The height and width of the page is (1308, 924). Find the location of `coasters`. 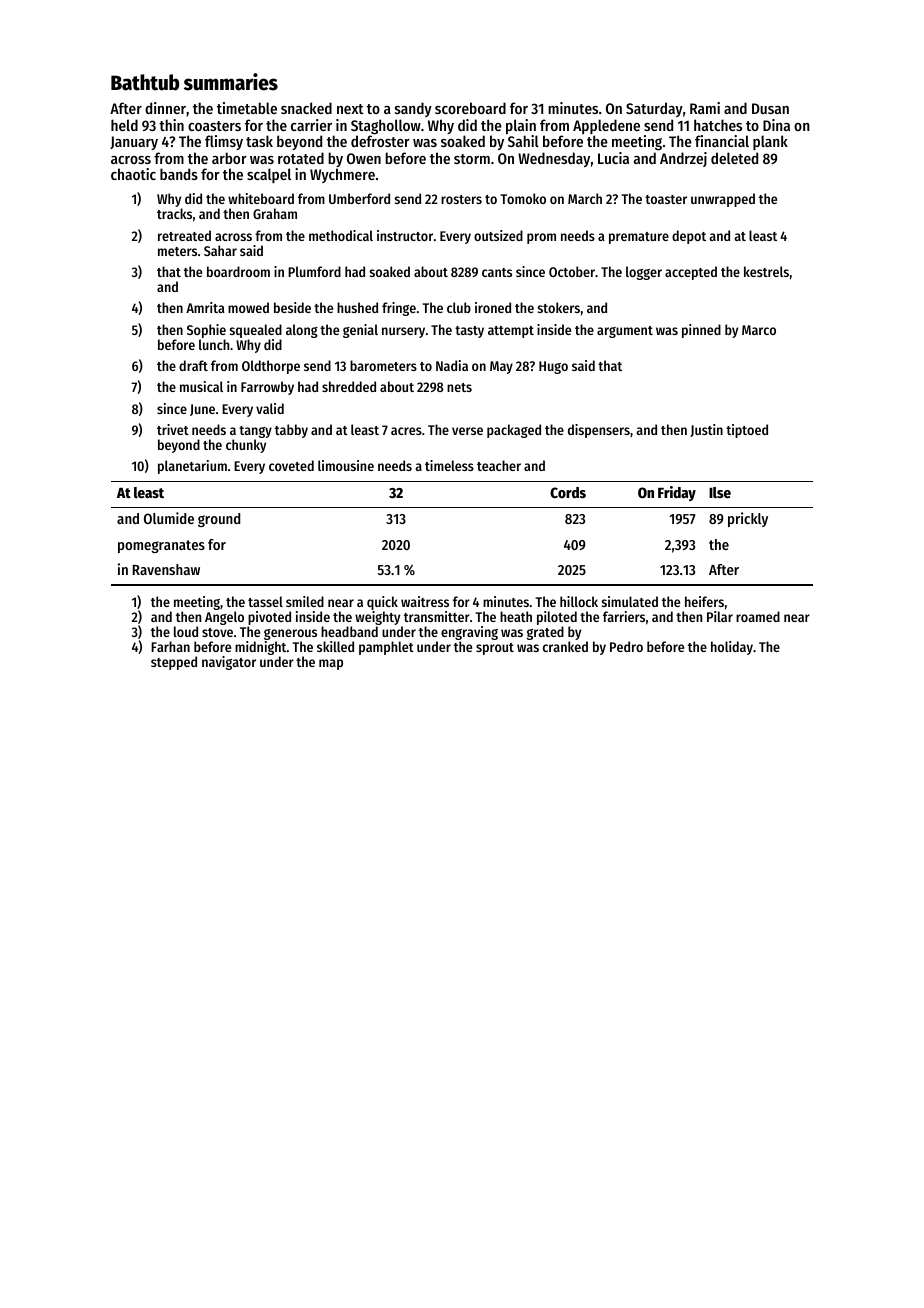

coasters is located at coordinates (214, 126).
